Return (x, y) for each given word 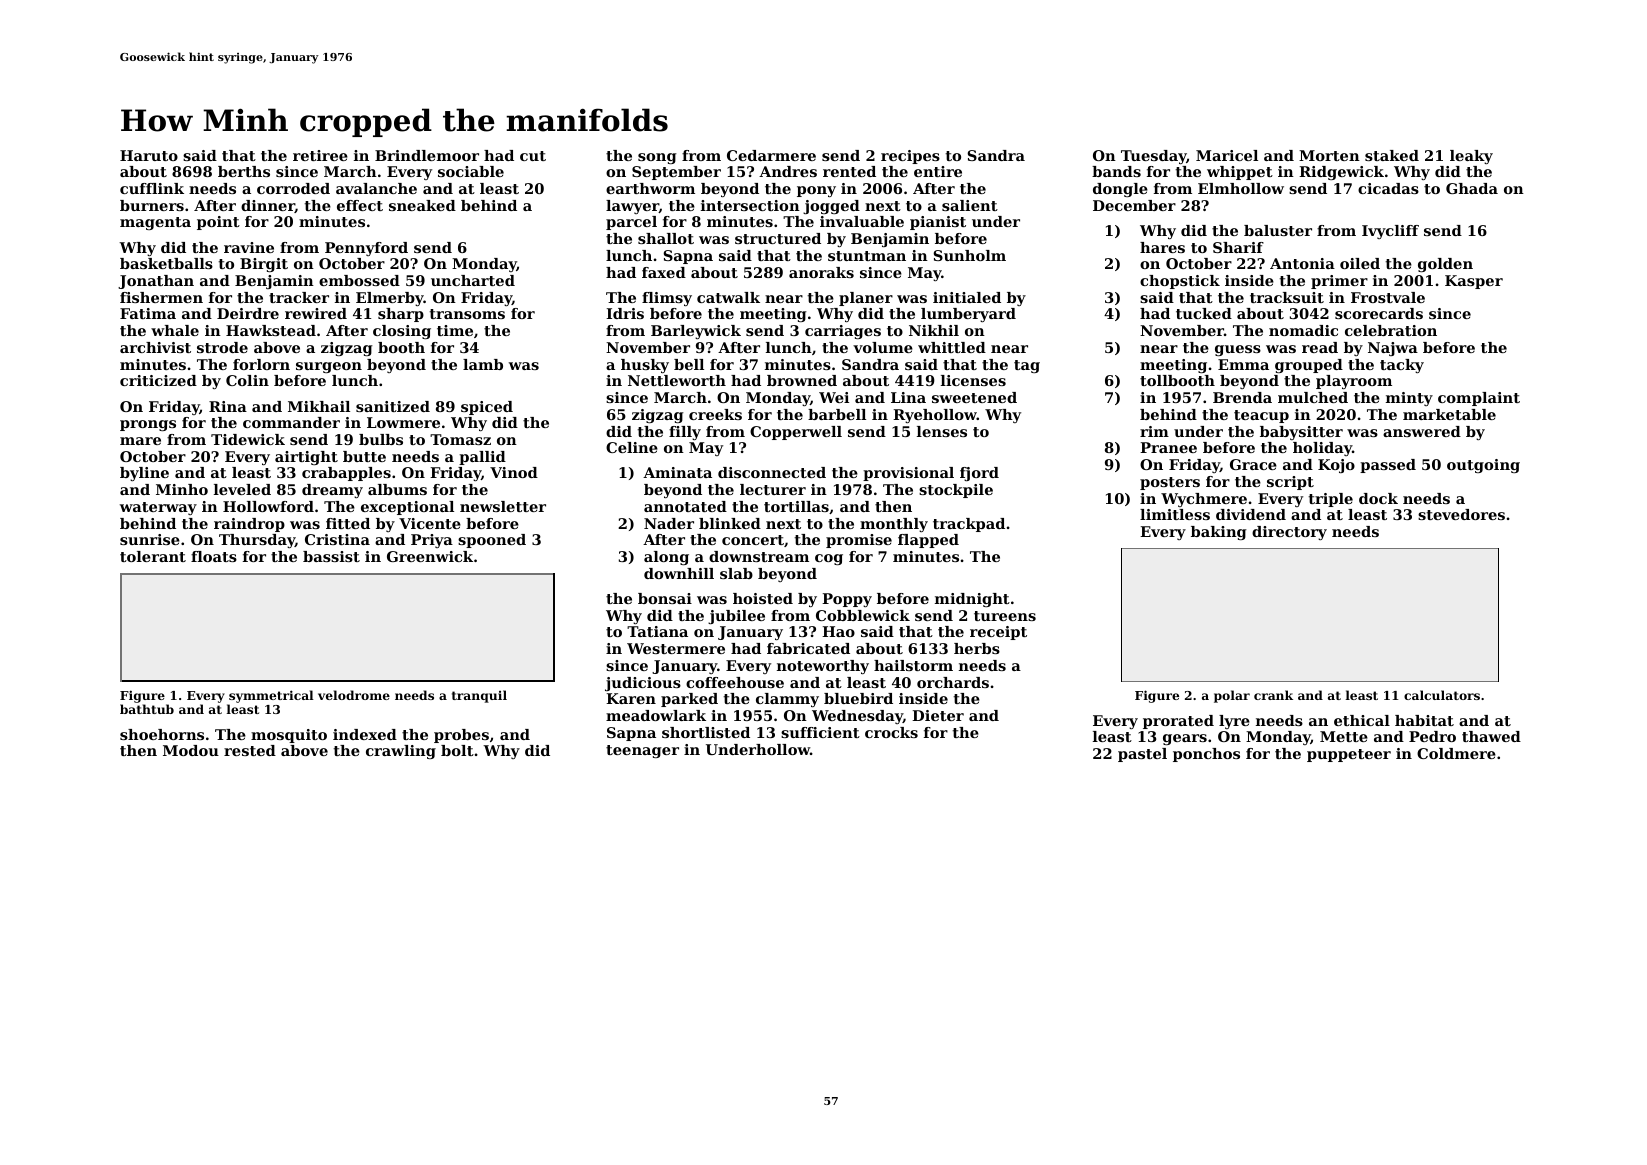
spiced (487, 408)
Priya (432, 541)
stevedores (1461, 514)
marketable (1449, 414)
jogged (831, 207)
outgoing (1483, 466)
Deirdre (248, 313)
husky (645, 366)
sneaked (422, 205)
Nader (669, 523)
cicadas (1388, 188)
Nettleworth (677, 380)
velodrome (354, 695)
